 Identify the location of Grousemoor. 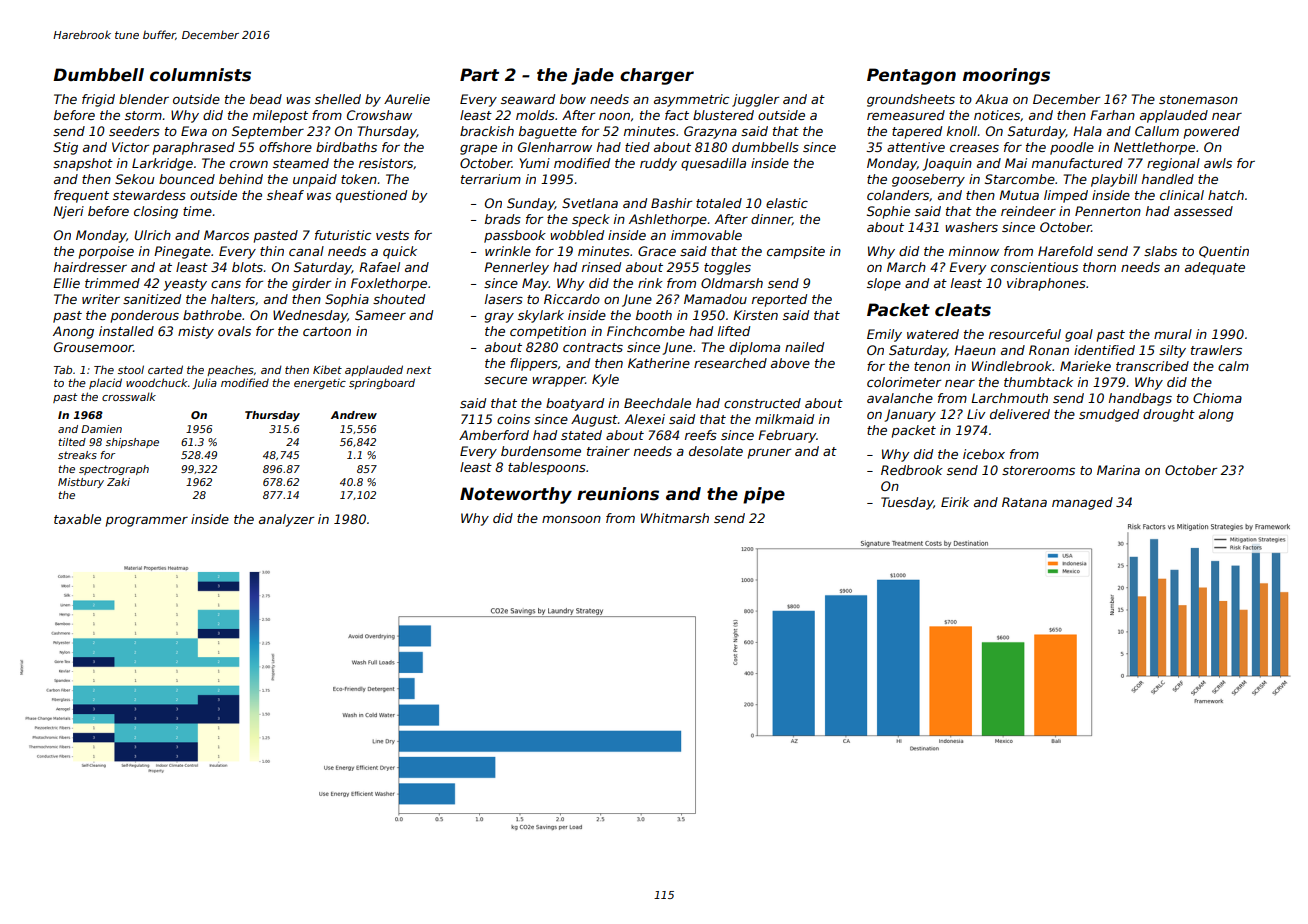
(93, 347).
